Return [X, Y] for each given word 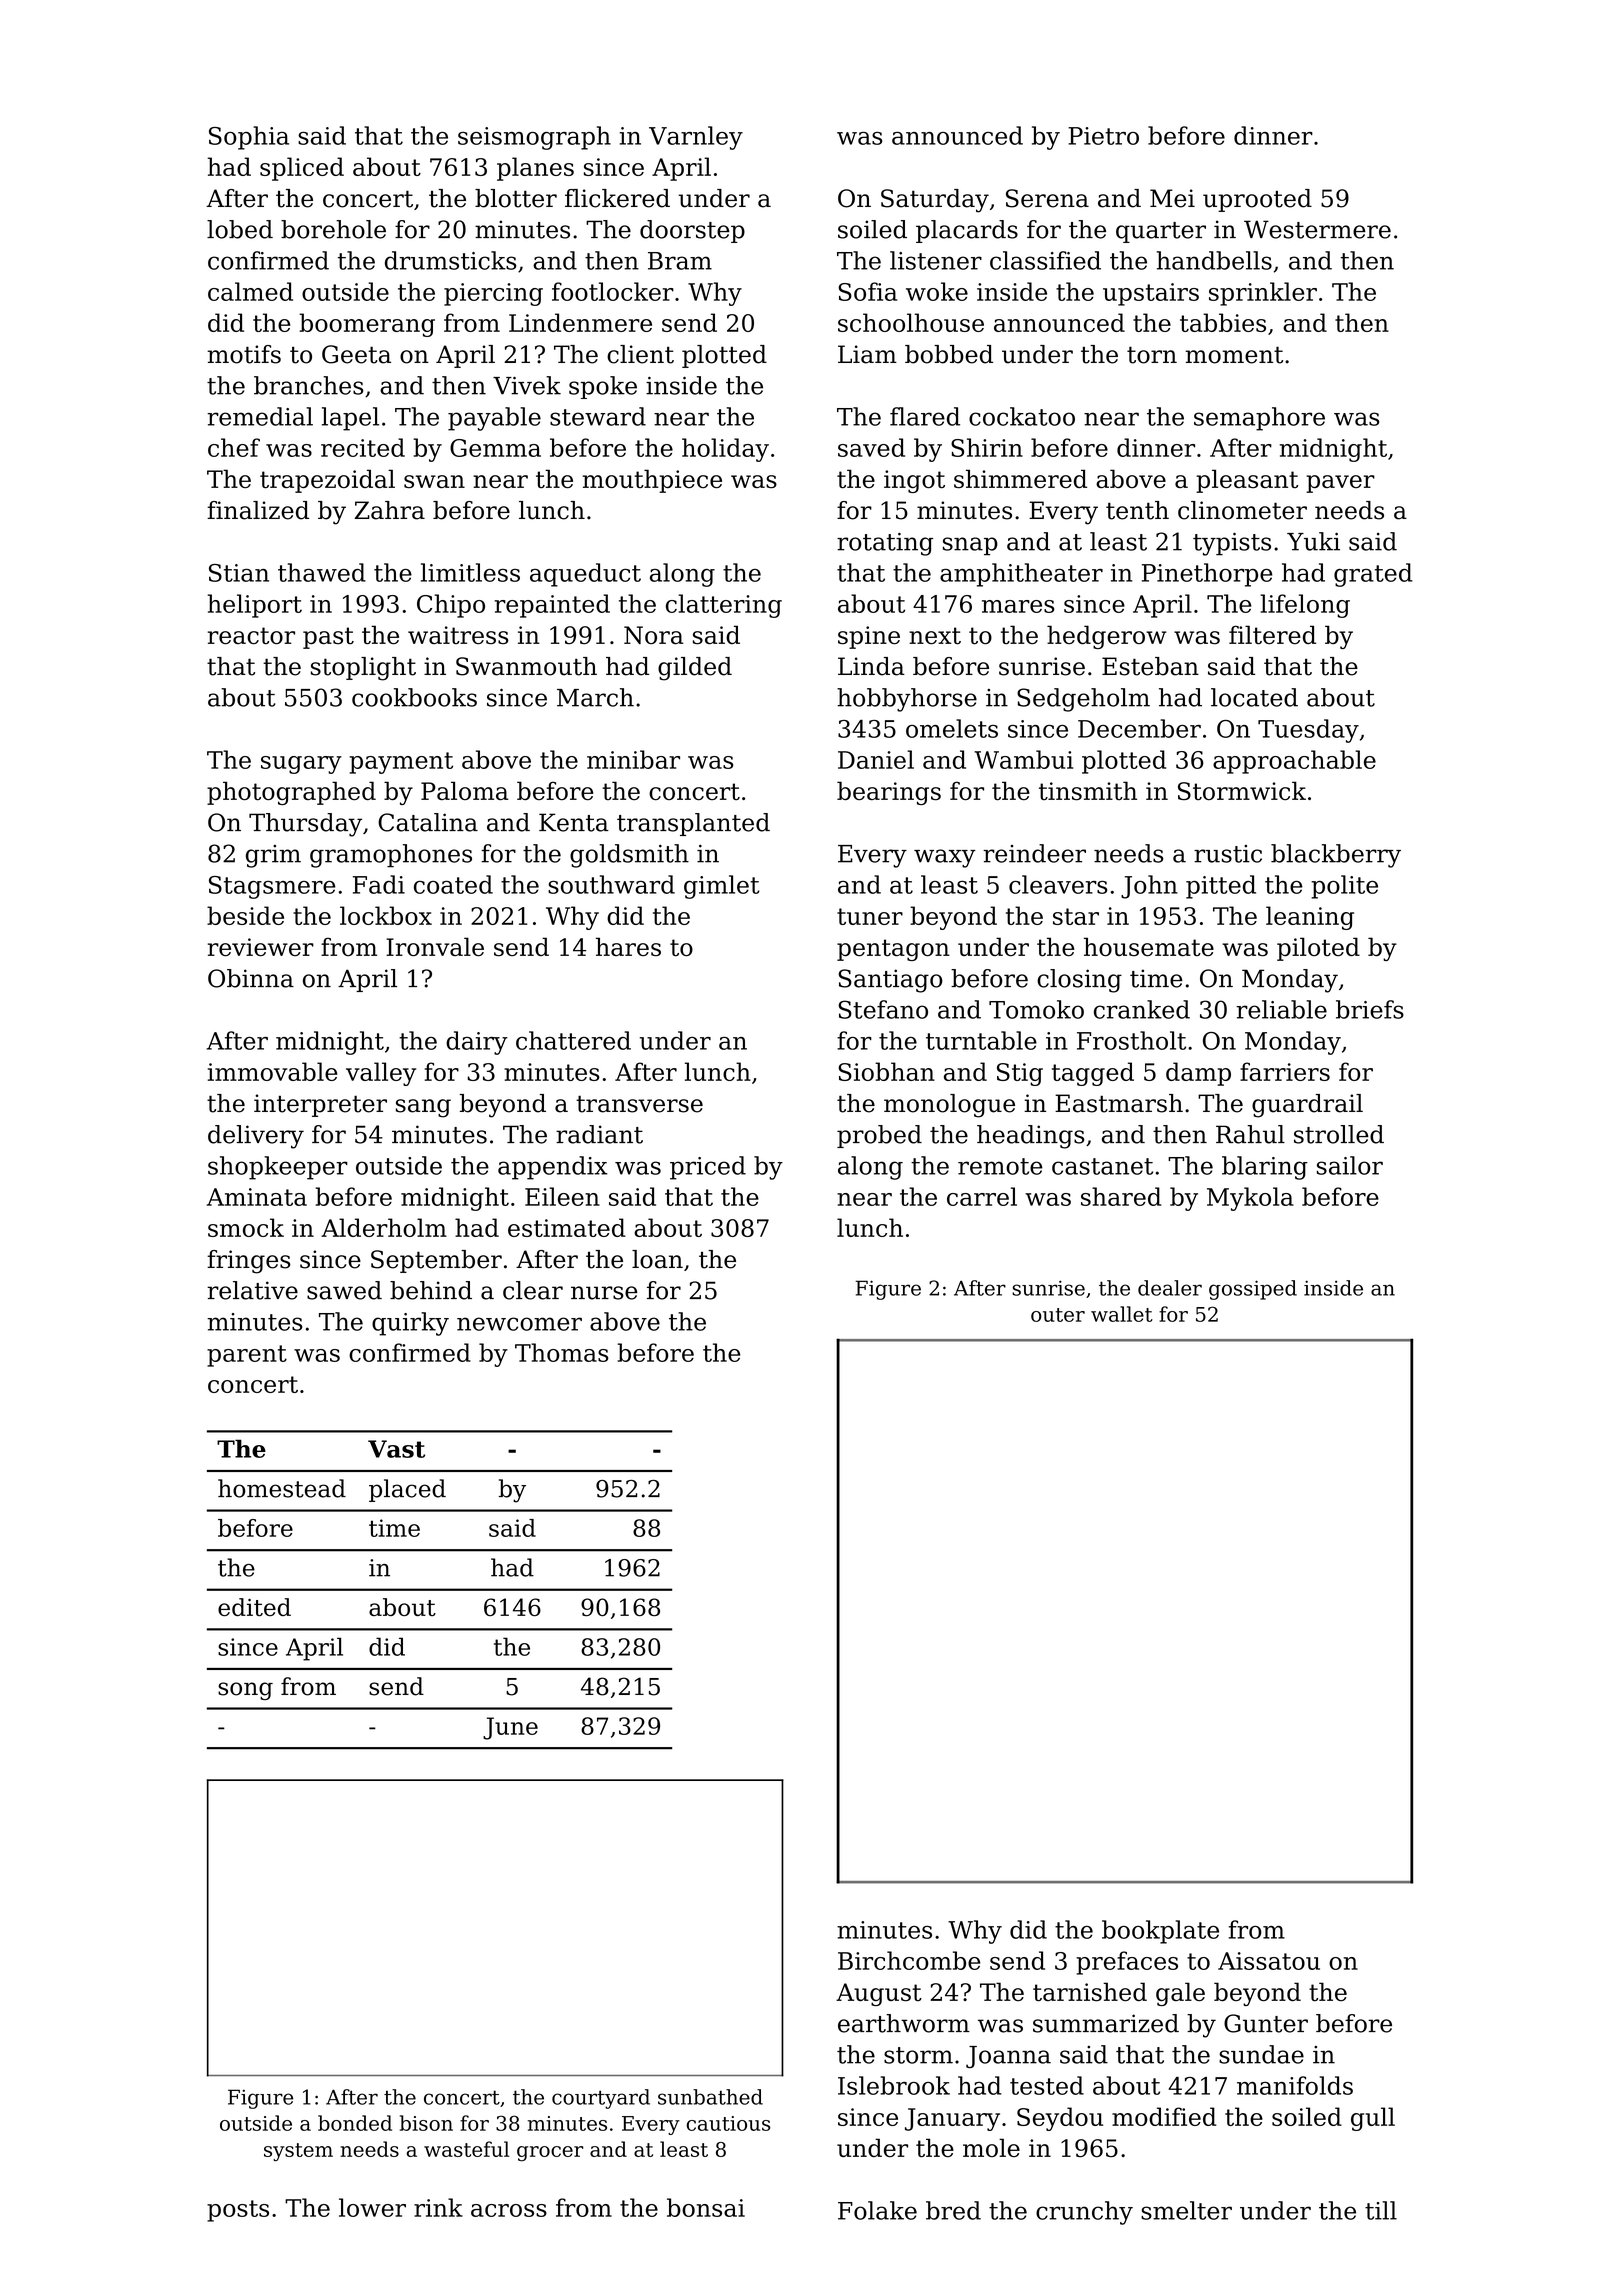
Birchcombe [909, 1960]
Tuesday [1308, 731]
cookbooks [414, 697]
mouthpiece [652, 481]
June [510, 1728]
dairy [477, 1043]
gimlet [722, 887]
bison [426, 2123]
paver [1340, 484]
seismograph [534, 138]
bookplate [1160, 1932]
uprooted [1257, 200]
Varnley [696, 138]
